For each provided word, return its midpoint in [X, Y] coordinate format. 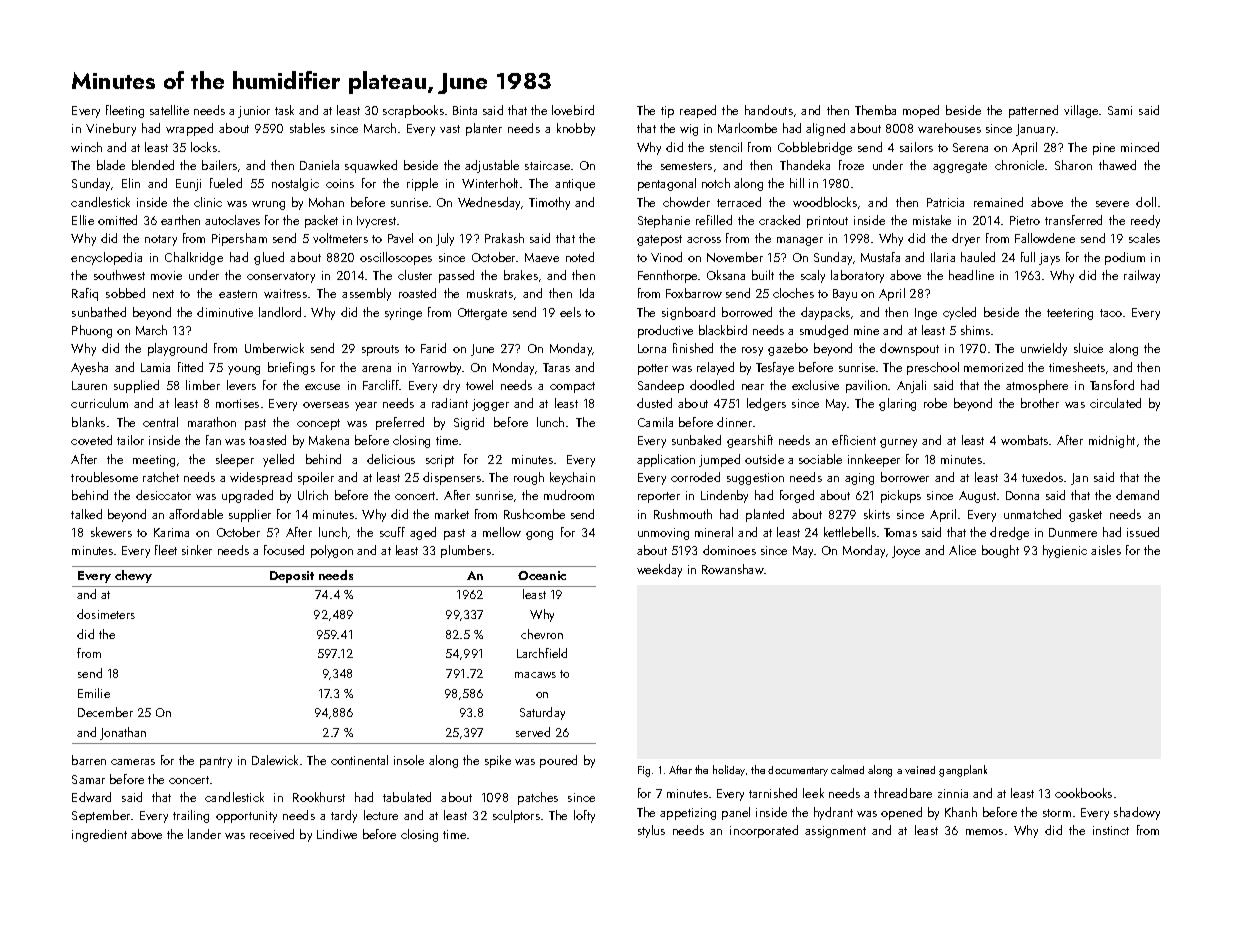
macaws [535, 675]
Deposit [292, 577]
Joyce [906, 552]
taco [1111, 313]
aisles [1106, 550]
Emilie [94, 693]
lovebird [573, 110]
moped [921, 111]
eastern [238, 294]
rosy [752, 351]
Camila [655, 422]
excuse [322, 387]
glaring [897, 404]
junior [254, 112]
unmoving [663, 534]
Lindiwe [337, 834]
